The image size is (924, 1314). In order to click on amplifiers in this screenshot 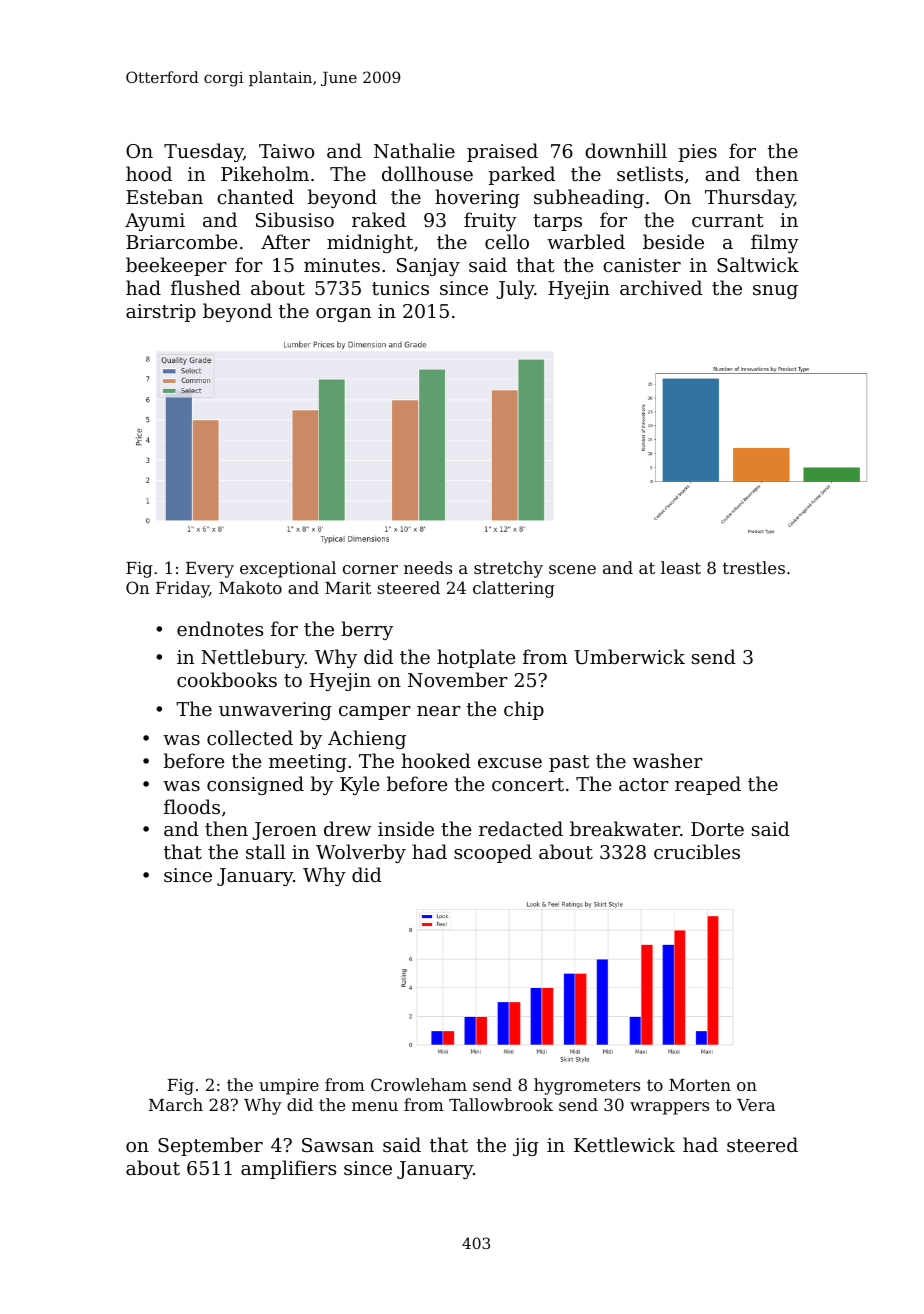, I will do `click(288, 1169)`.
